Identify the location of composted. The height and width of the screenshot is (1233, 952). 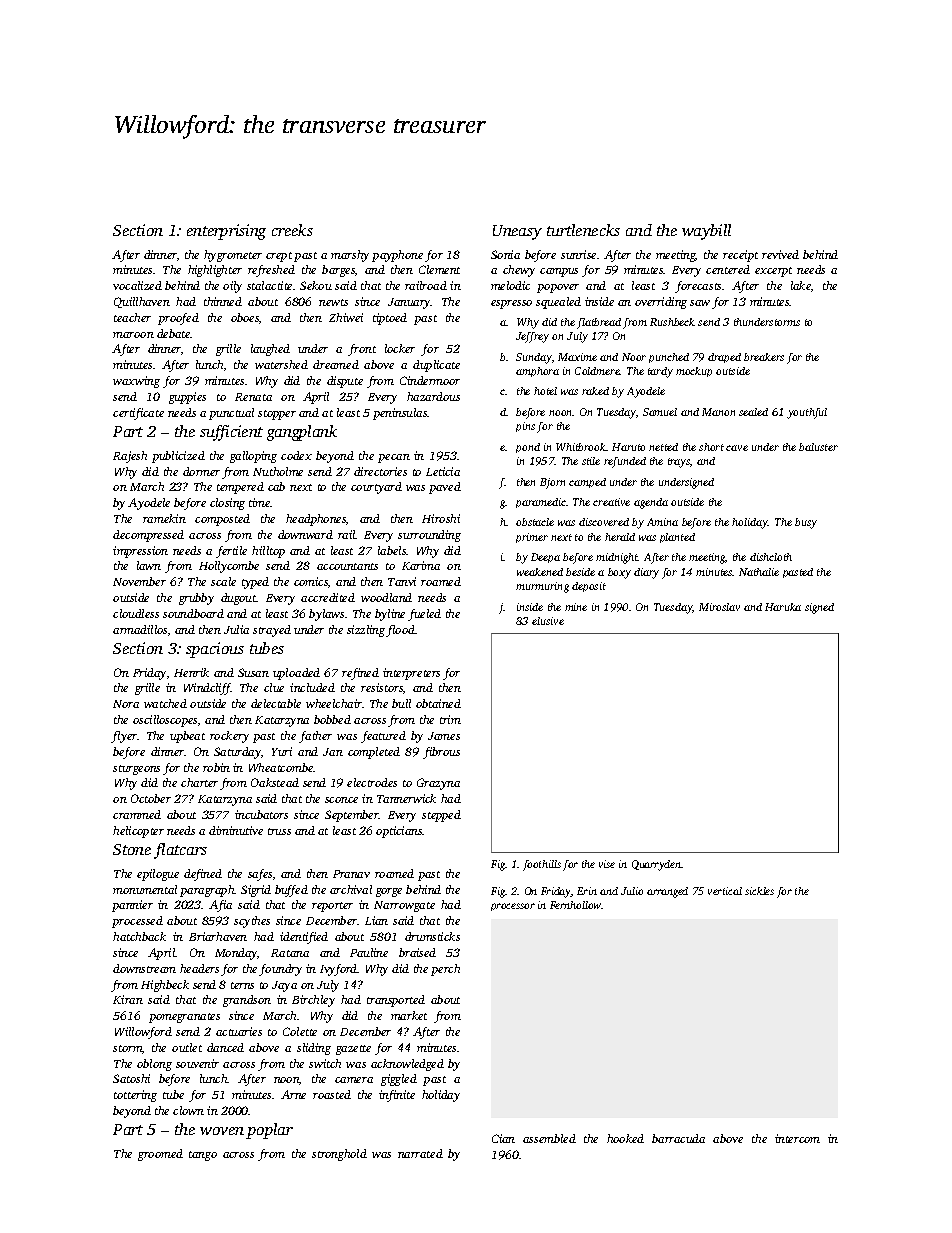
(222, 520).
